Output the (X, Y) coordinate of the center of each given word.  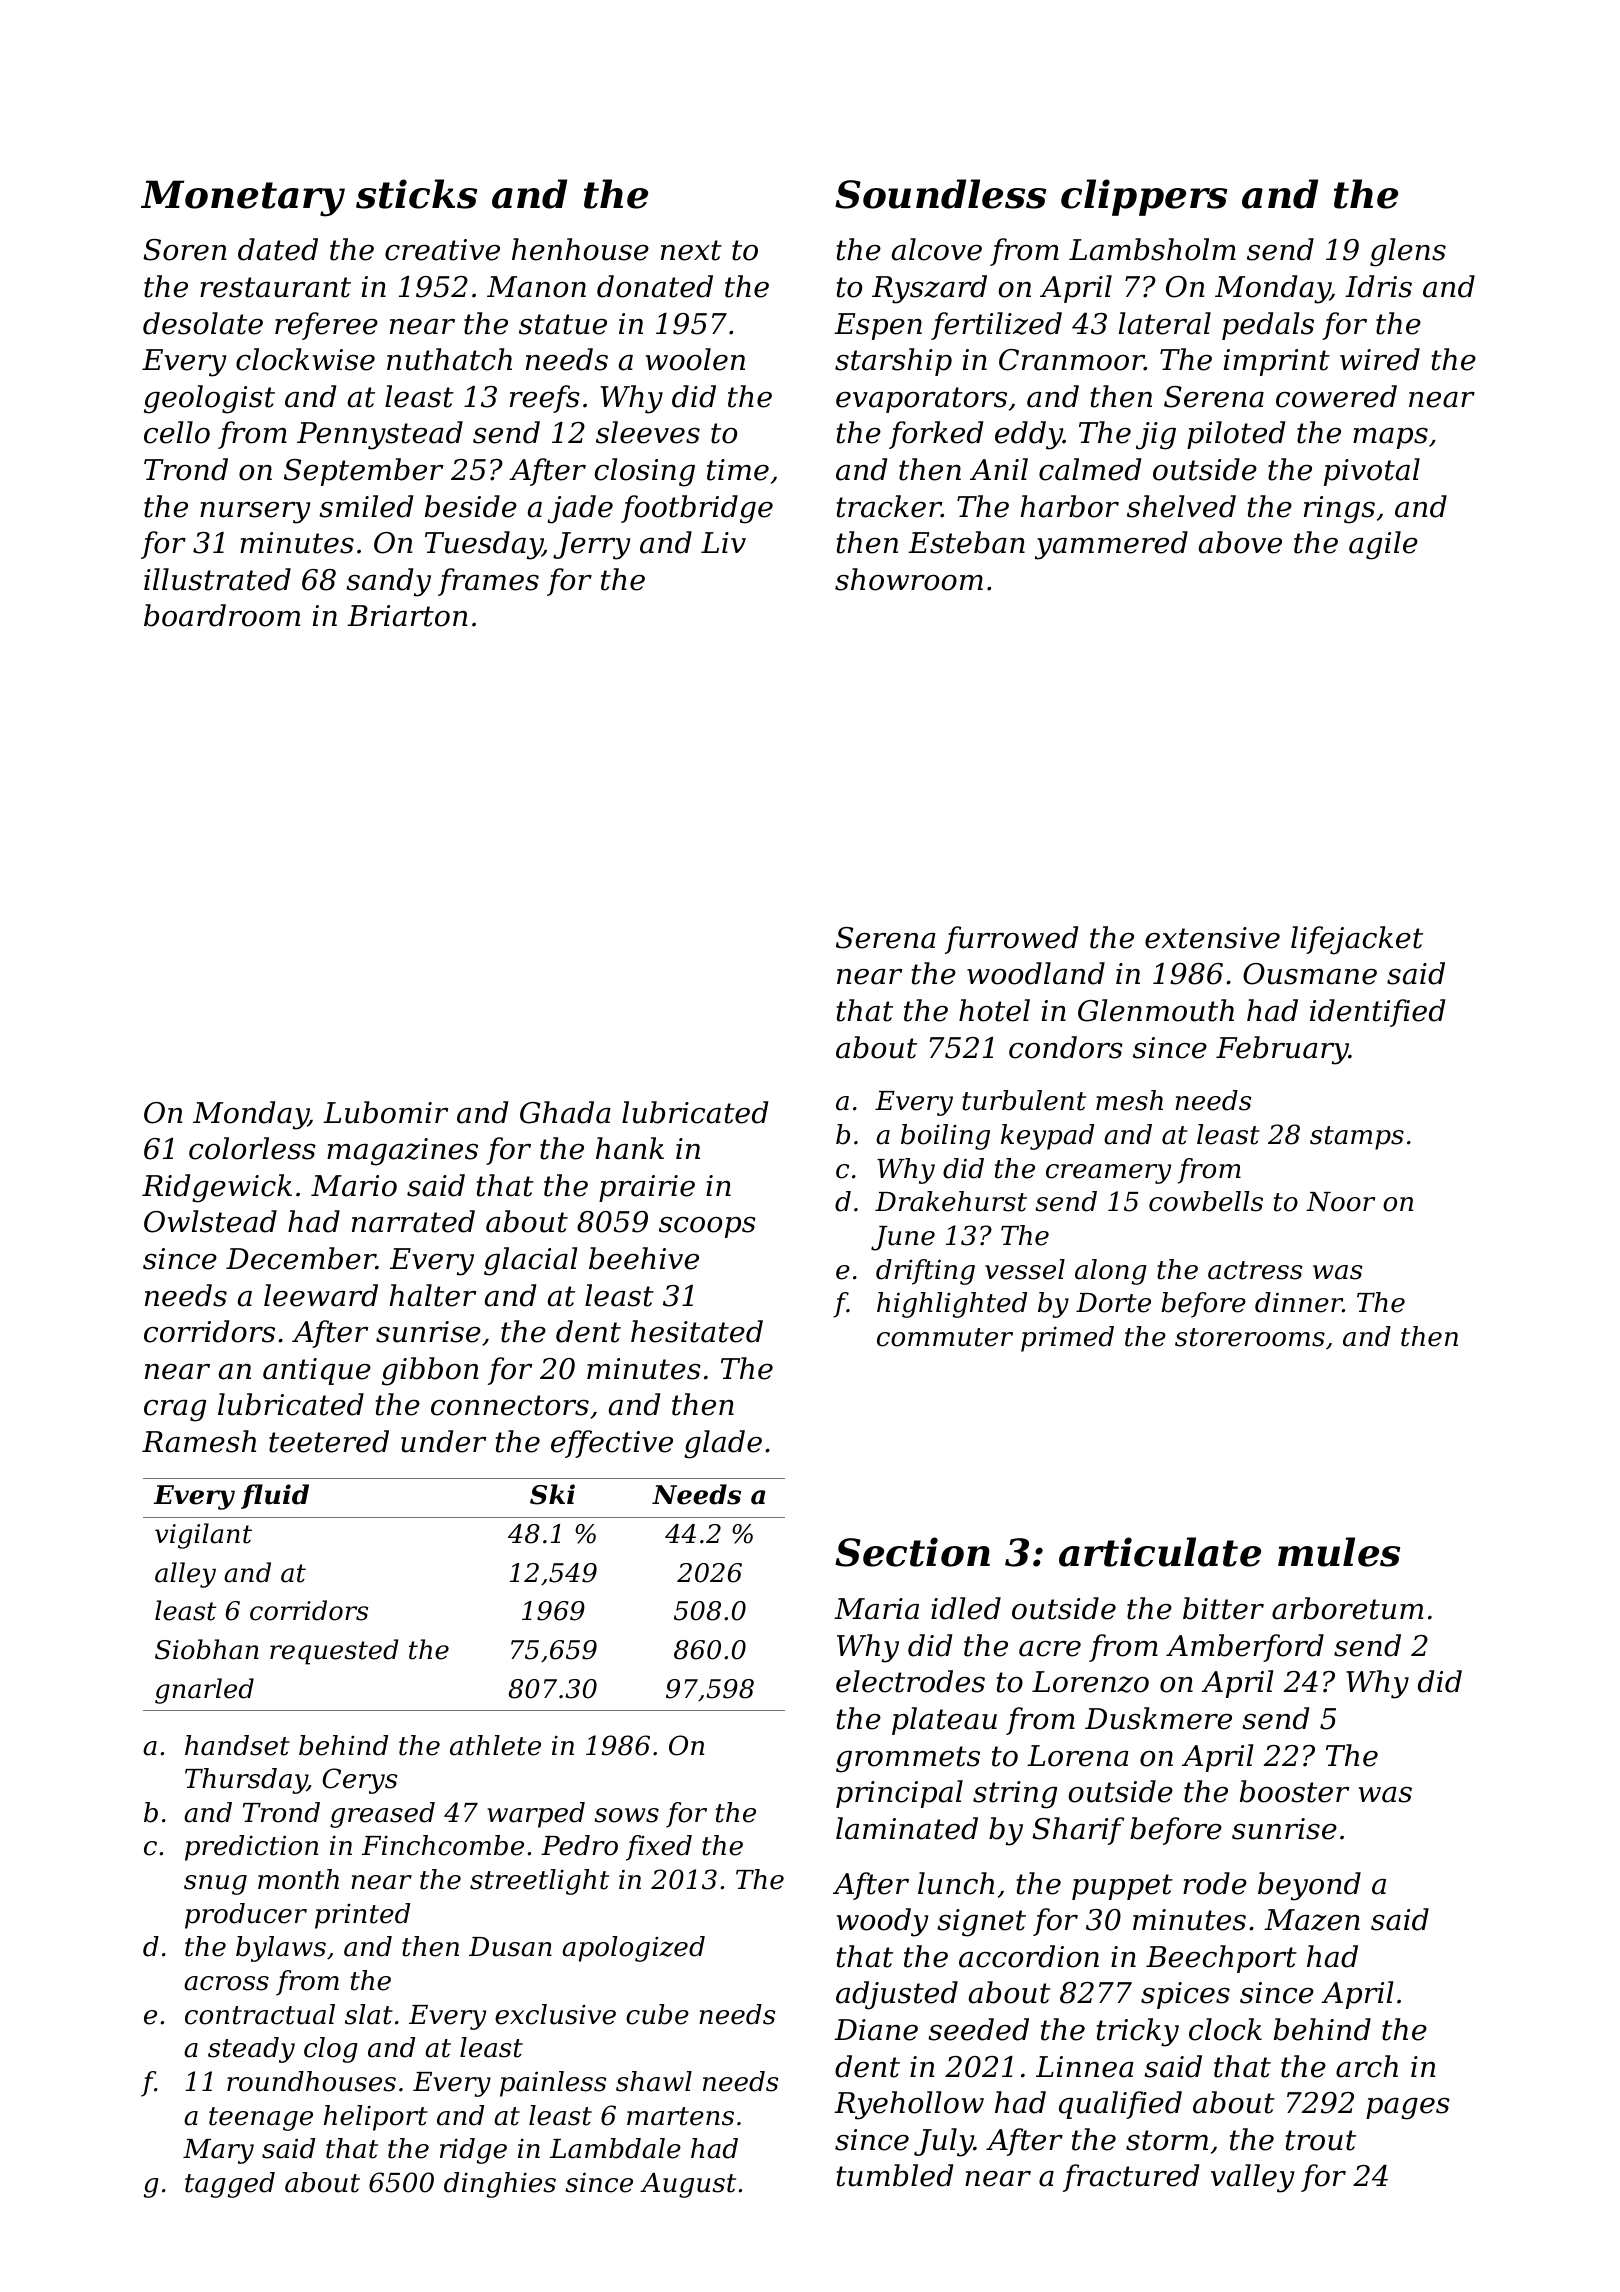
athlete (495, 1745)
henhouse (580, 249)
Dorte (1113, 1303)
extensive (1212, 938)
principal (899, 1794)
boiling (945, 1137)
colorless (252, 1148)
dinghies (500, 2185)
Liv (723, 542)
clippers (1144, 197)
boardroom (222, 615)
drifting (925, 1272)
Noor (1340, 1202)
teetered (329, 1441)
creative (442, 250)
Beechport (1221, 1959)
